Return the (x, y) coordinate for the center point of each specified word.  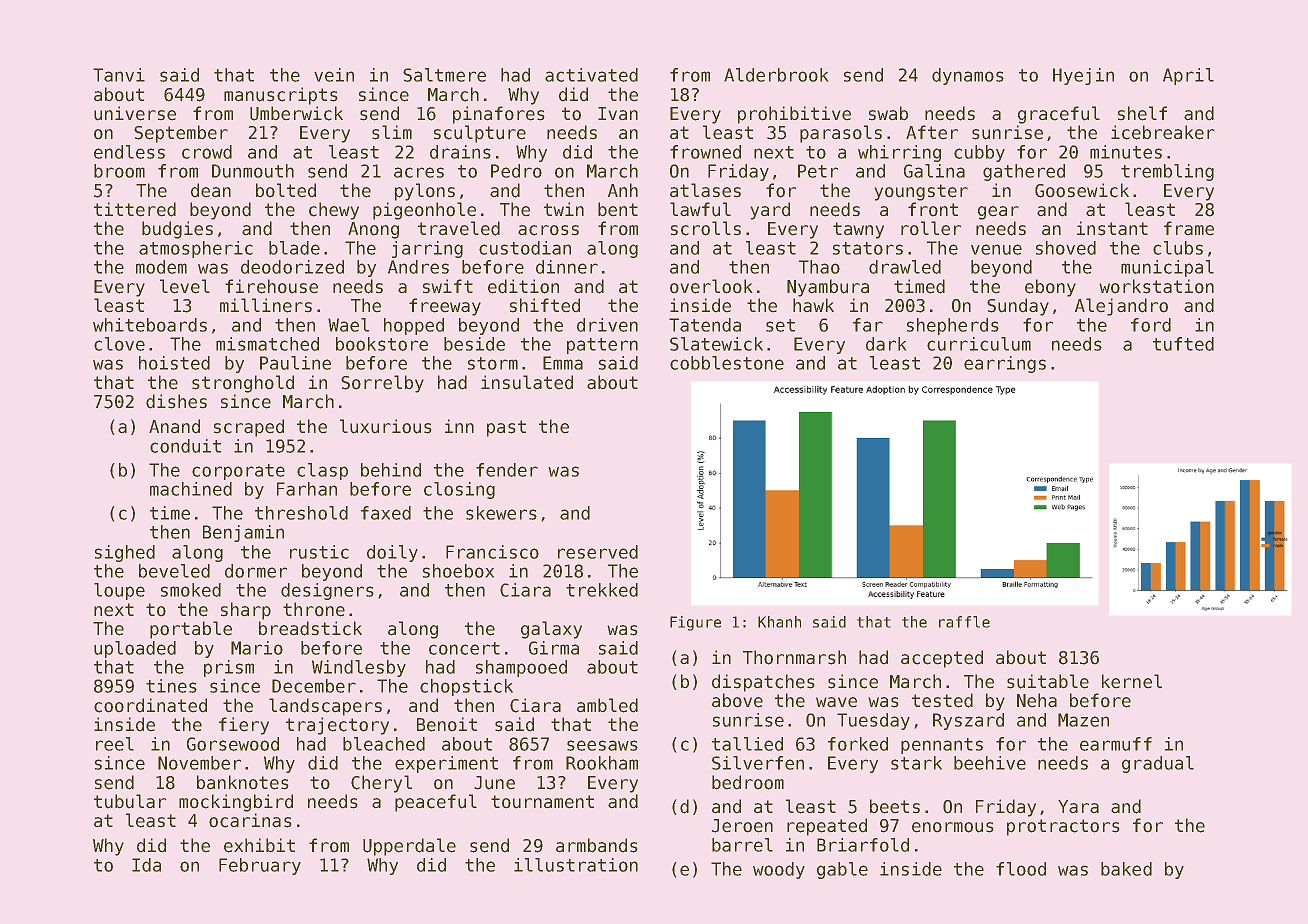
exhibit (259, 845)
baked (1126, 869)
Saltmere (444, 75)
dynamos (968, 76)
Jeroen (742, 826)
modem (161, 267)
